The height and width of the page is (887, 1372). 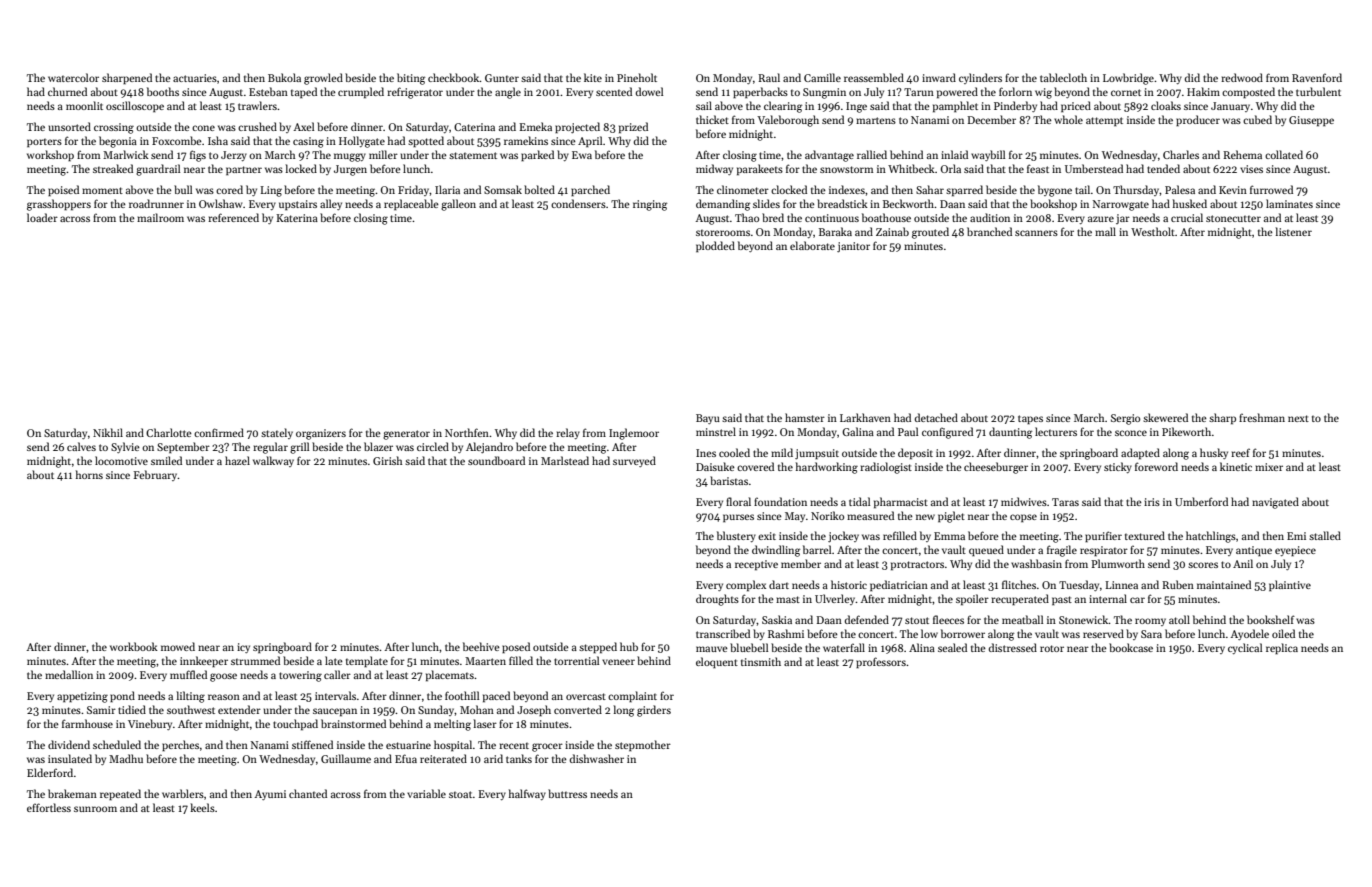 What do you see at coordinates (156, 475) in the page?
I see `February` at bounding box center [156, 475].
